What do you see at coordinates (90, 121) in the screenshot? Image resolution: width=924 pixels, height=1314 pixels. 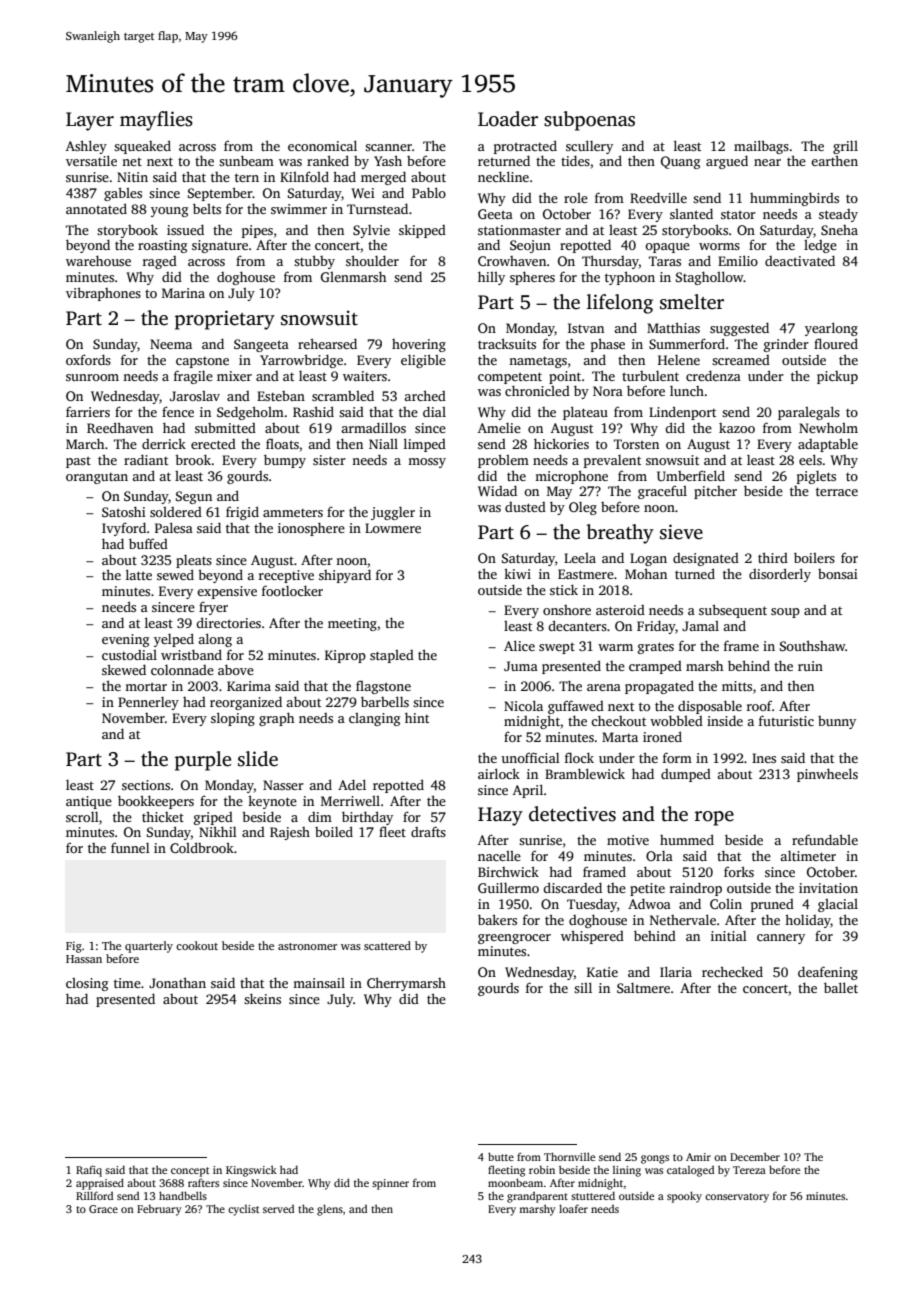 I see `Layer` at bounding box center [90, 121].
